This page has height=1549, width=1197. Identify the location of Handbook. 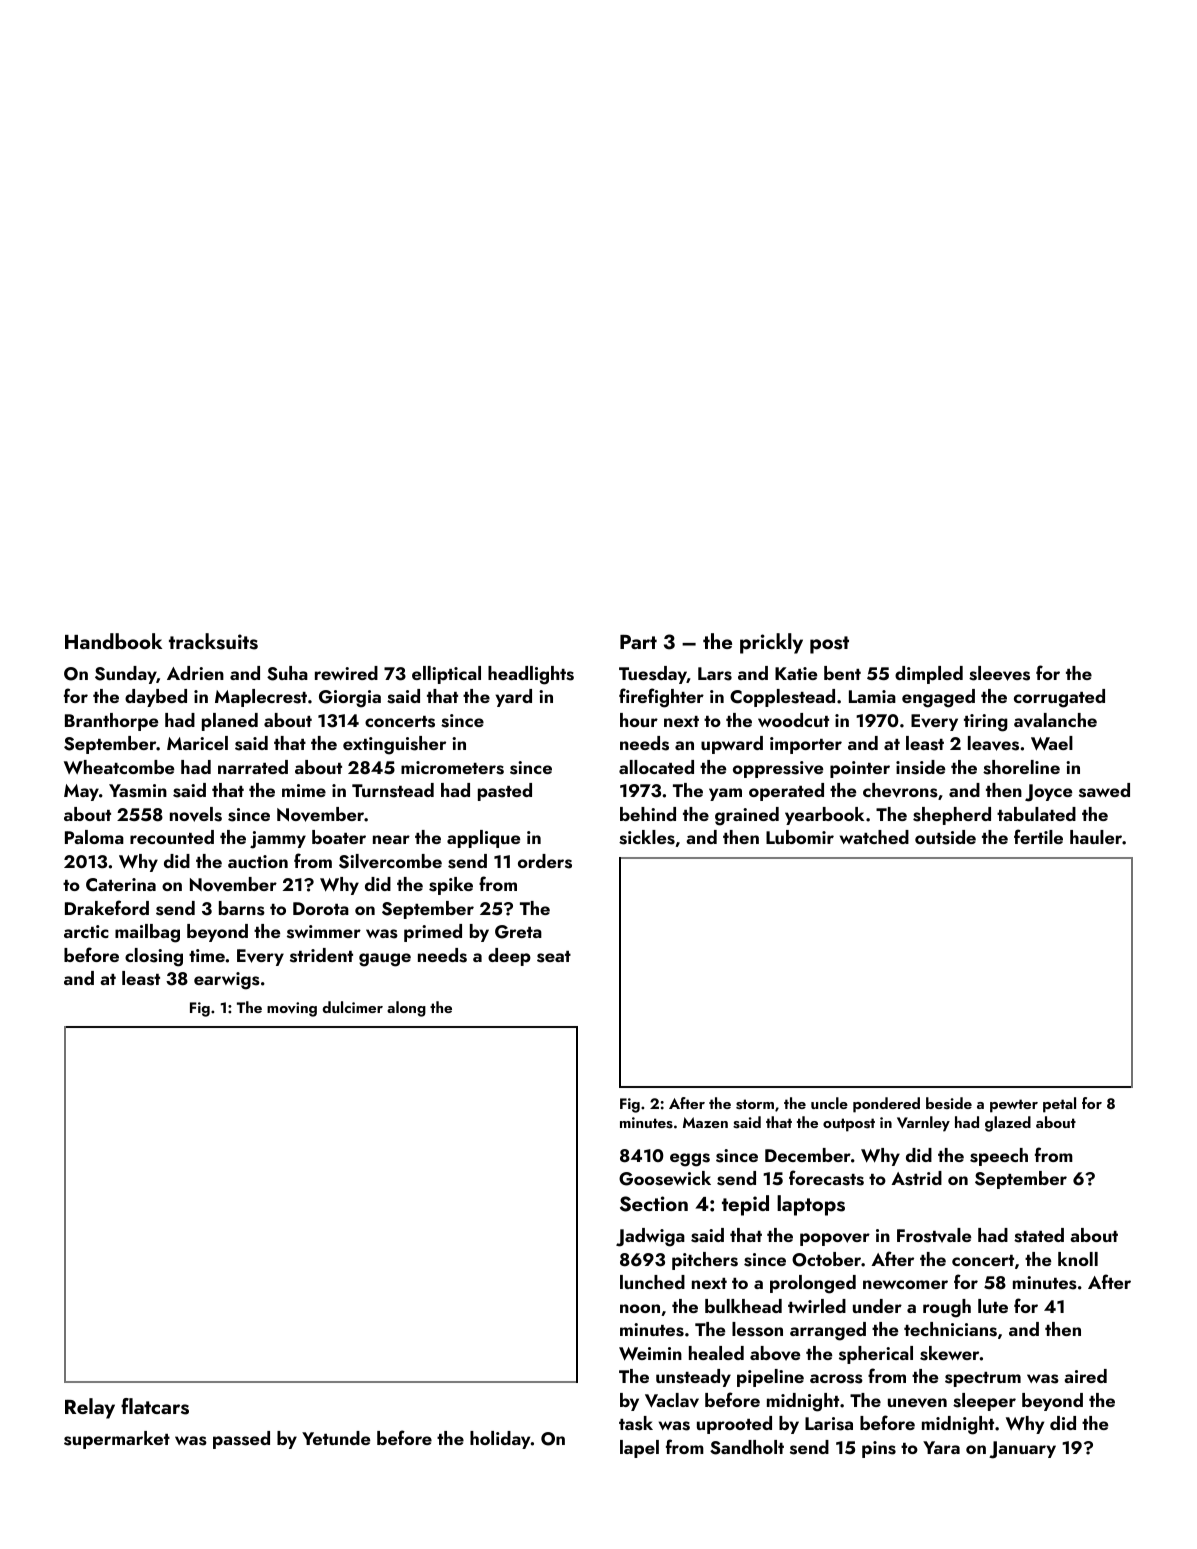
(113, 641).
